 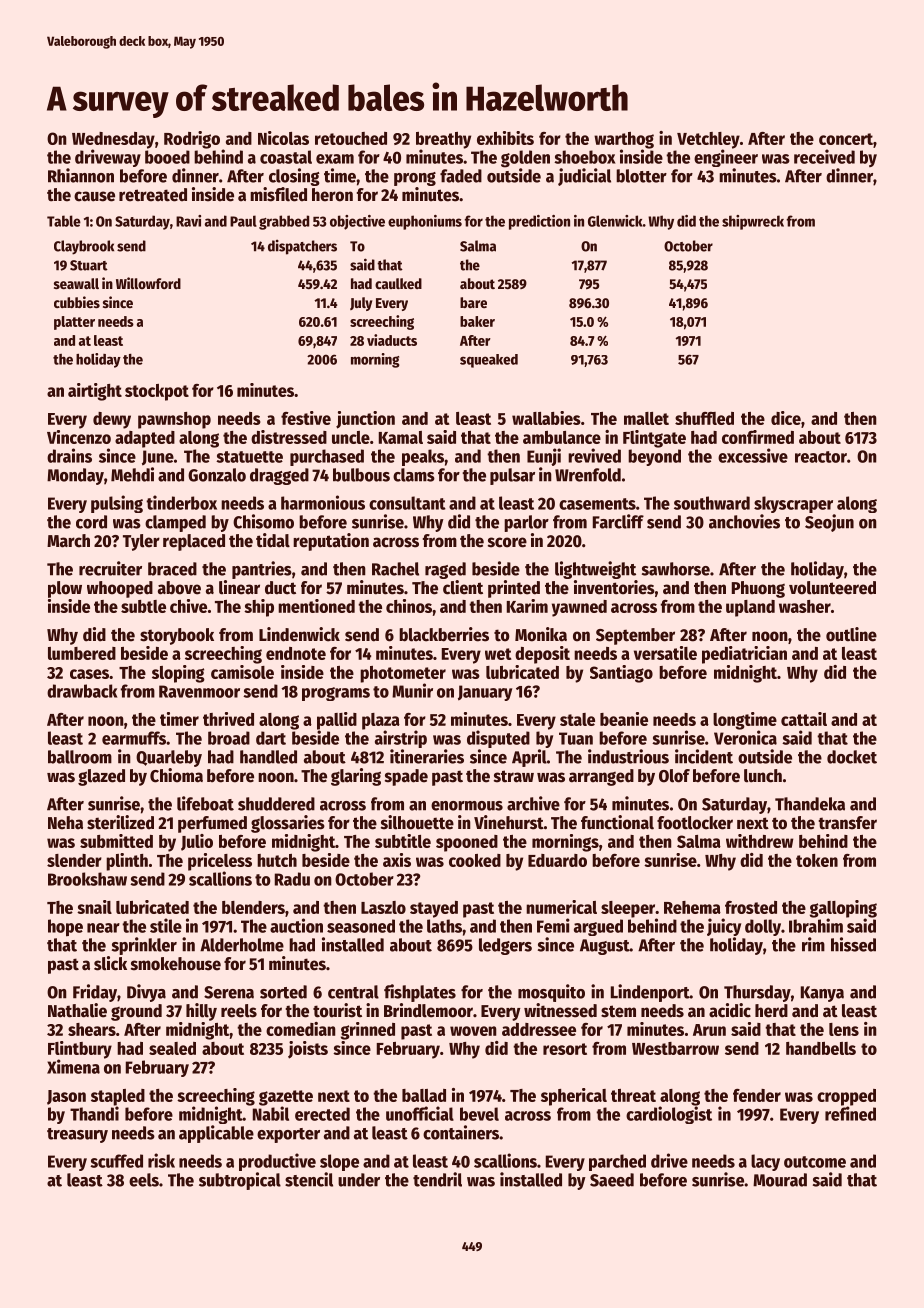 What do you see at coordinates (359, 1180) in the page?
I see `under` at bounding box center [359, 1180].
